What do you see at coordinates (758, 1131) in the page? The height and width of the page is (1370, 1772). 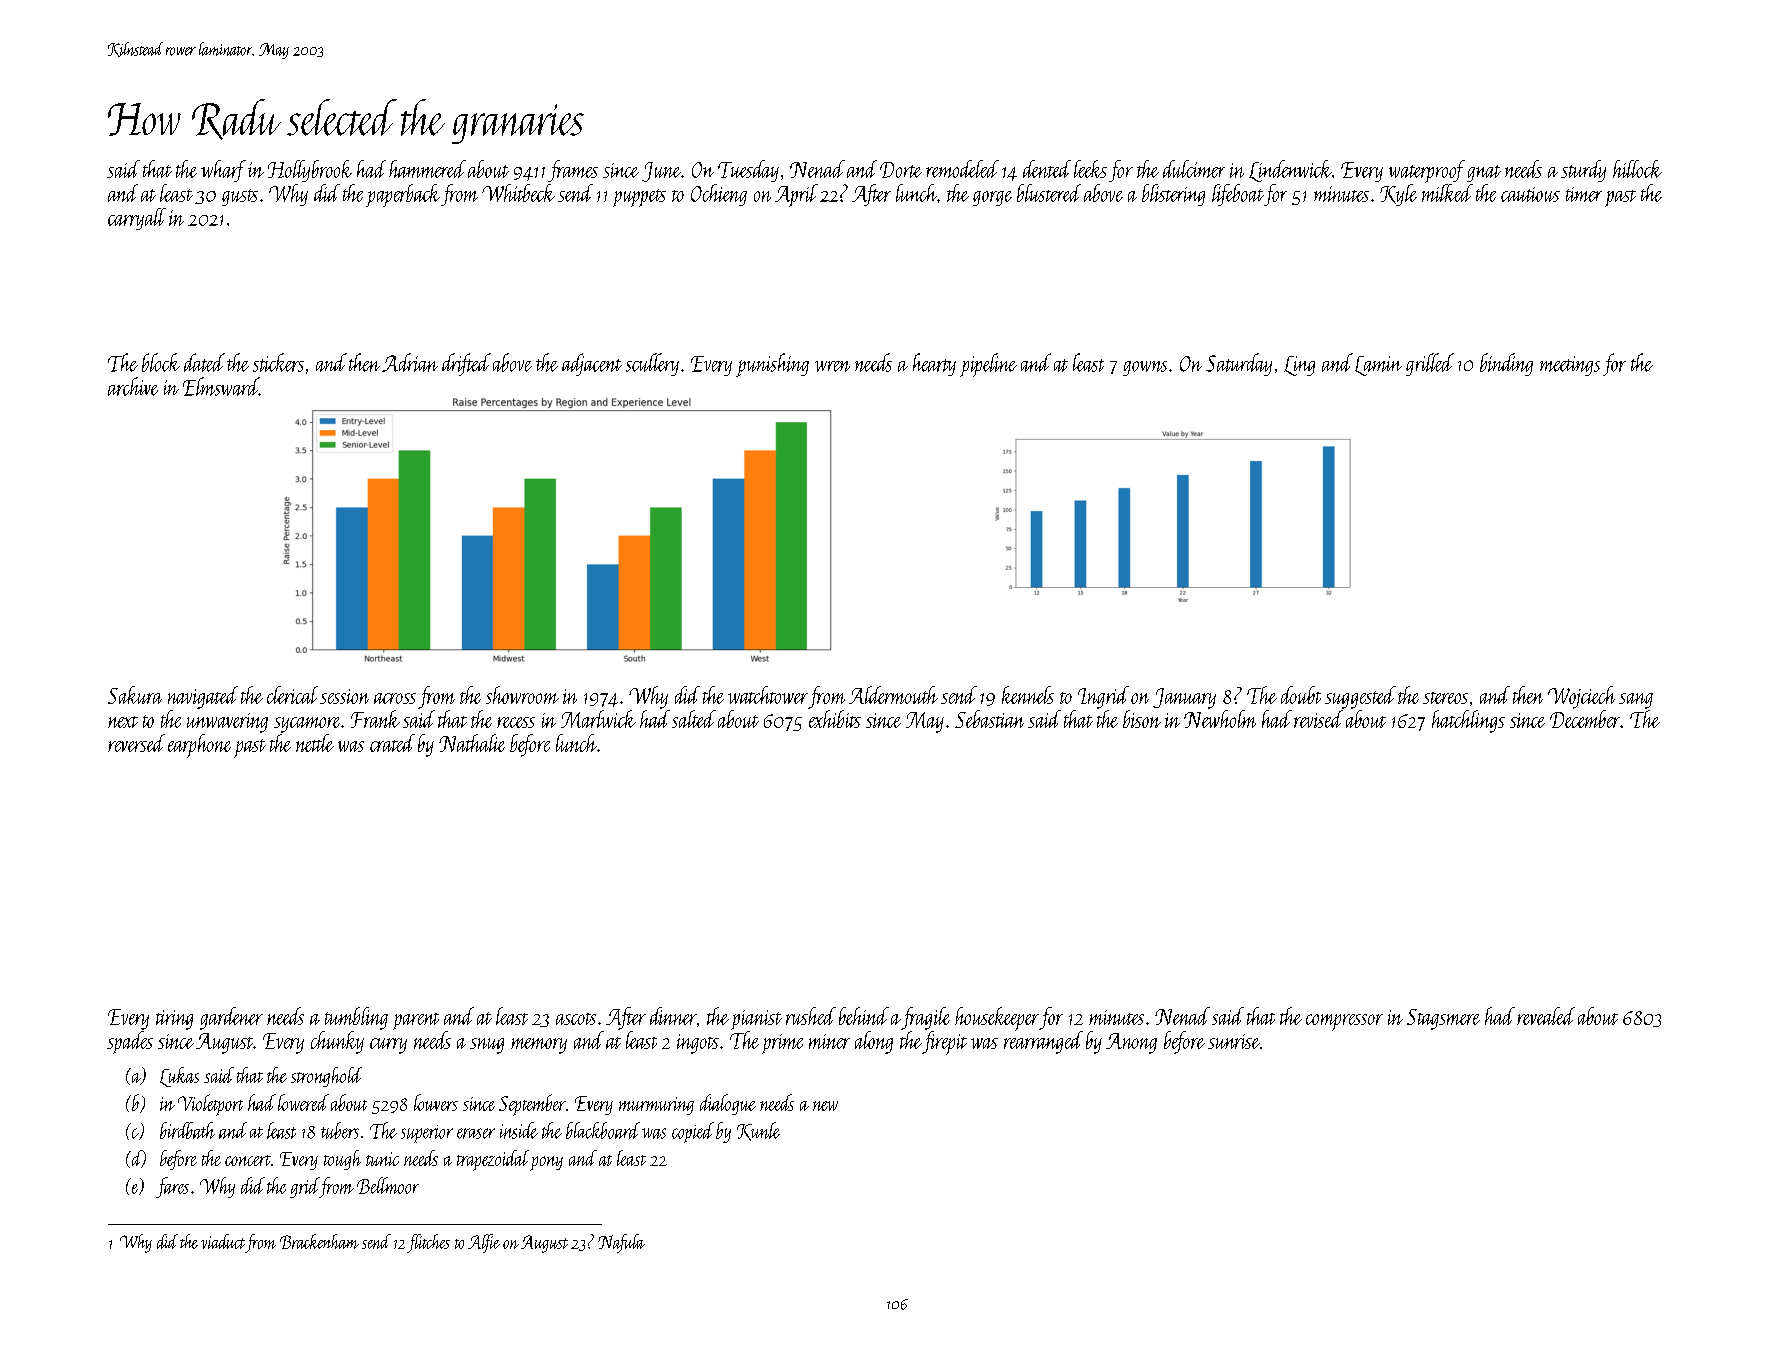 I see `Kunle` at bounding box center [758, 1131].
